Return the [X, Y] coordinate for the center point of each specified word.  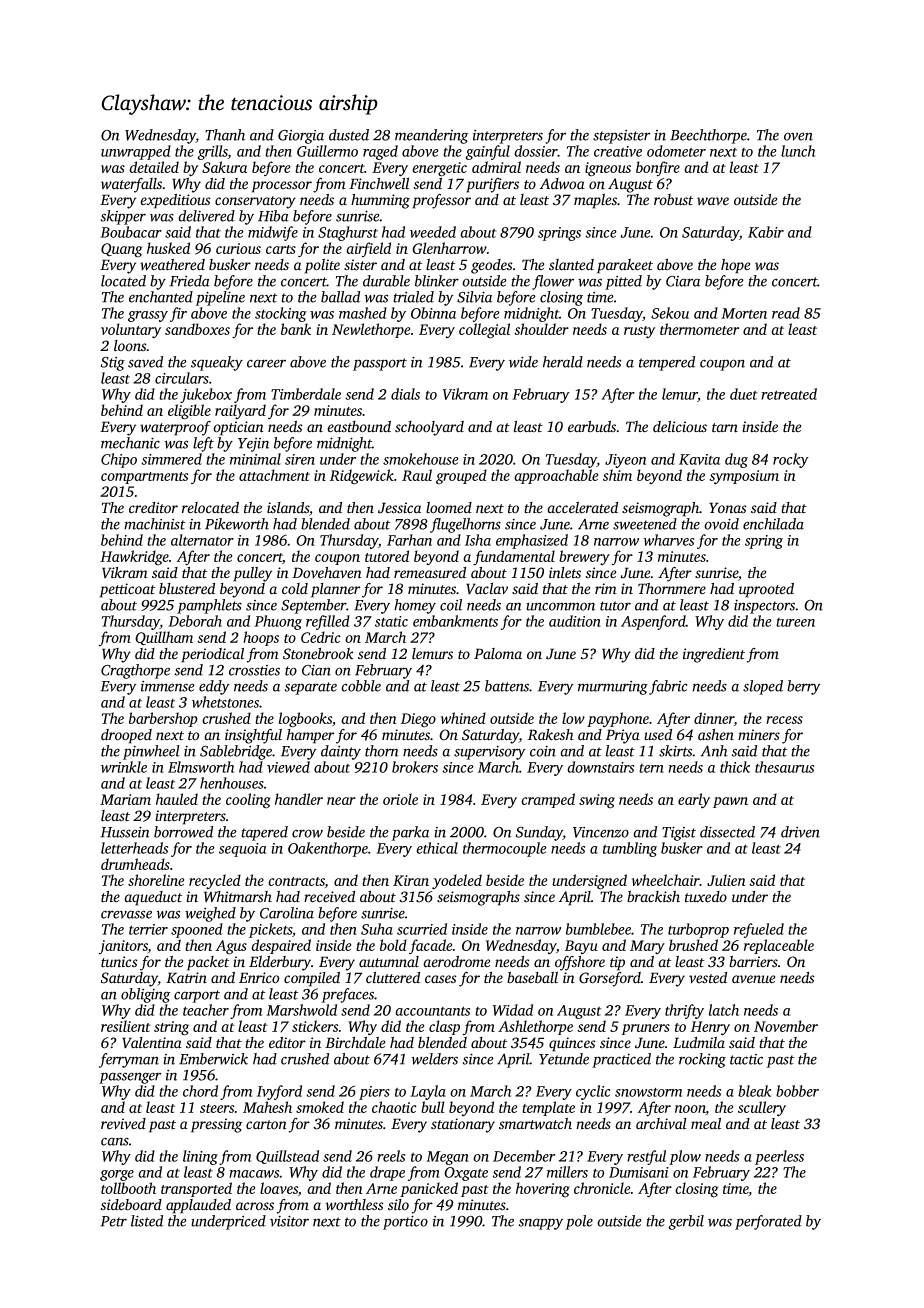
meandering [431, 136]
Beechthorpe [708, 136]
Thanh [225, 135]
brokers [415, 767]
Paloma [498, 654]
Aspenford [653, 622]
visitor [289, 1221]
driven [800, 832]
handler [299, 799]
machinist [154, 524]
